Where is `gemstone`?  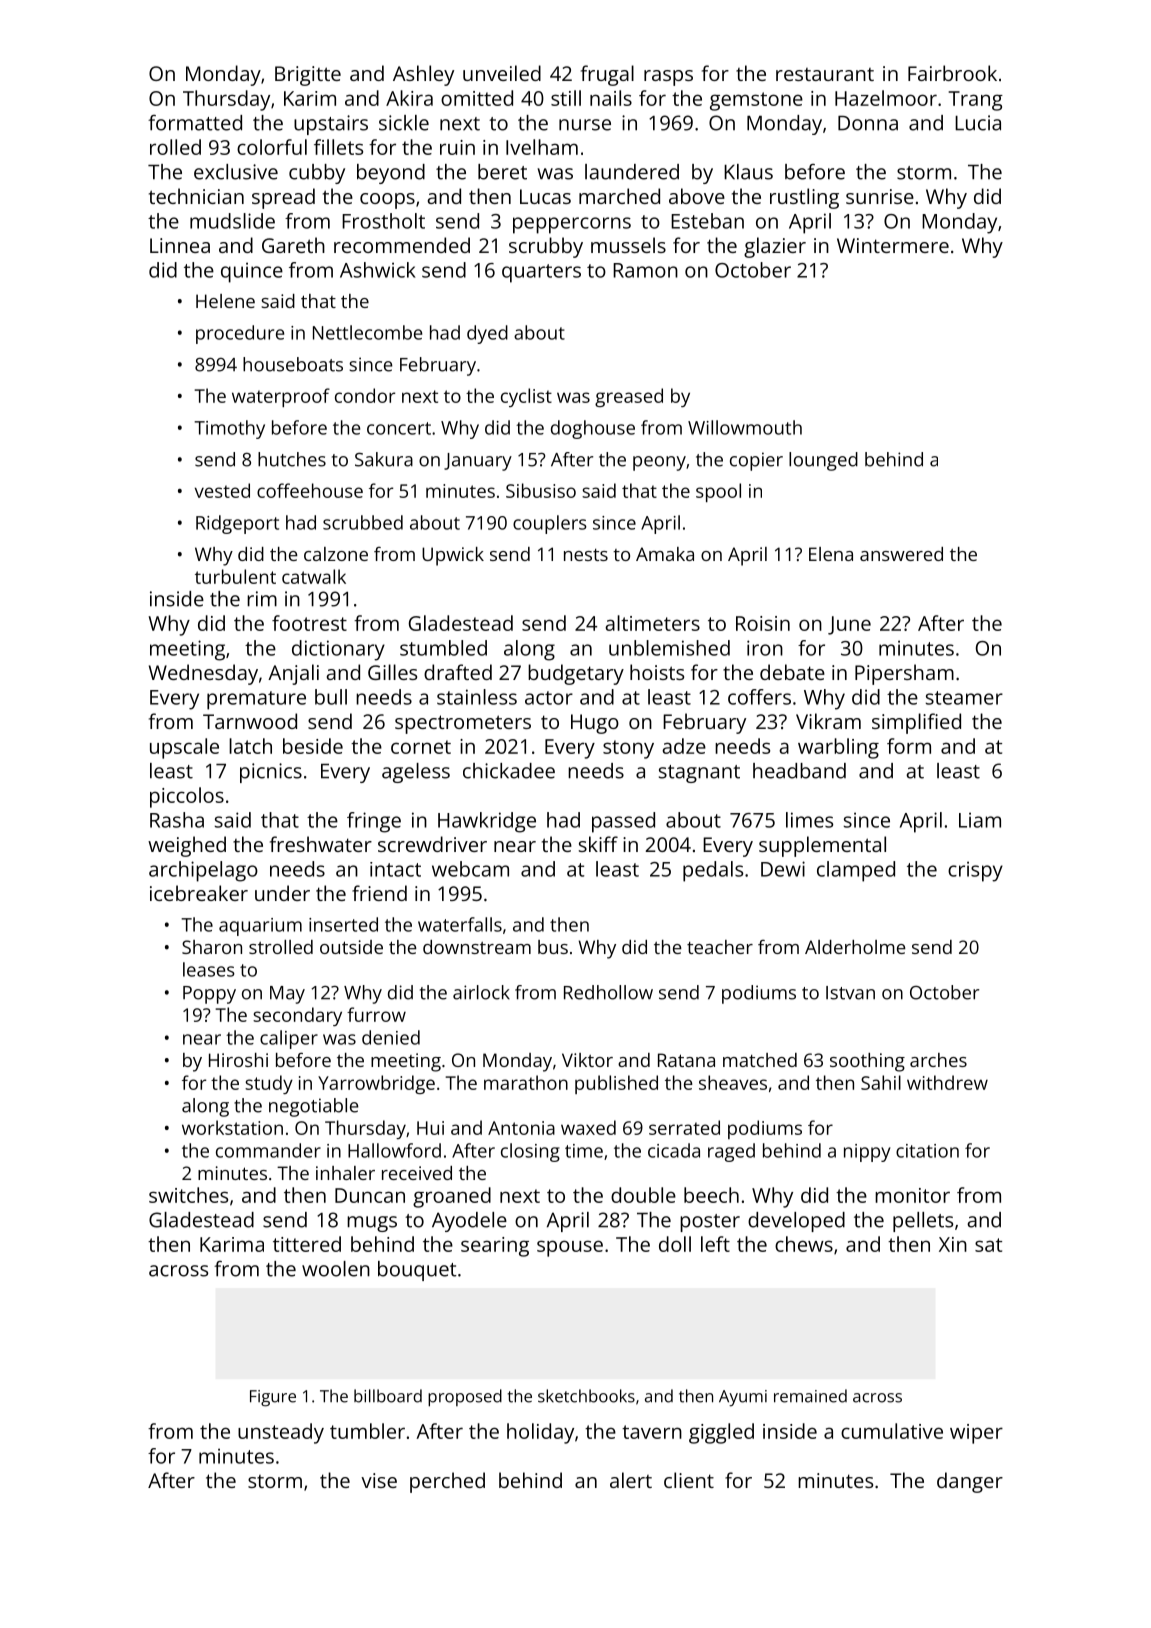 gemstone is located at coordinates (756, 101).
